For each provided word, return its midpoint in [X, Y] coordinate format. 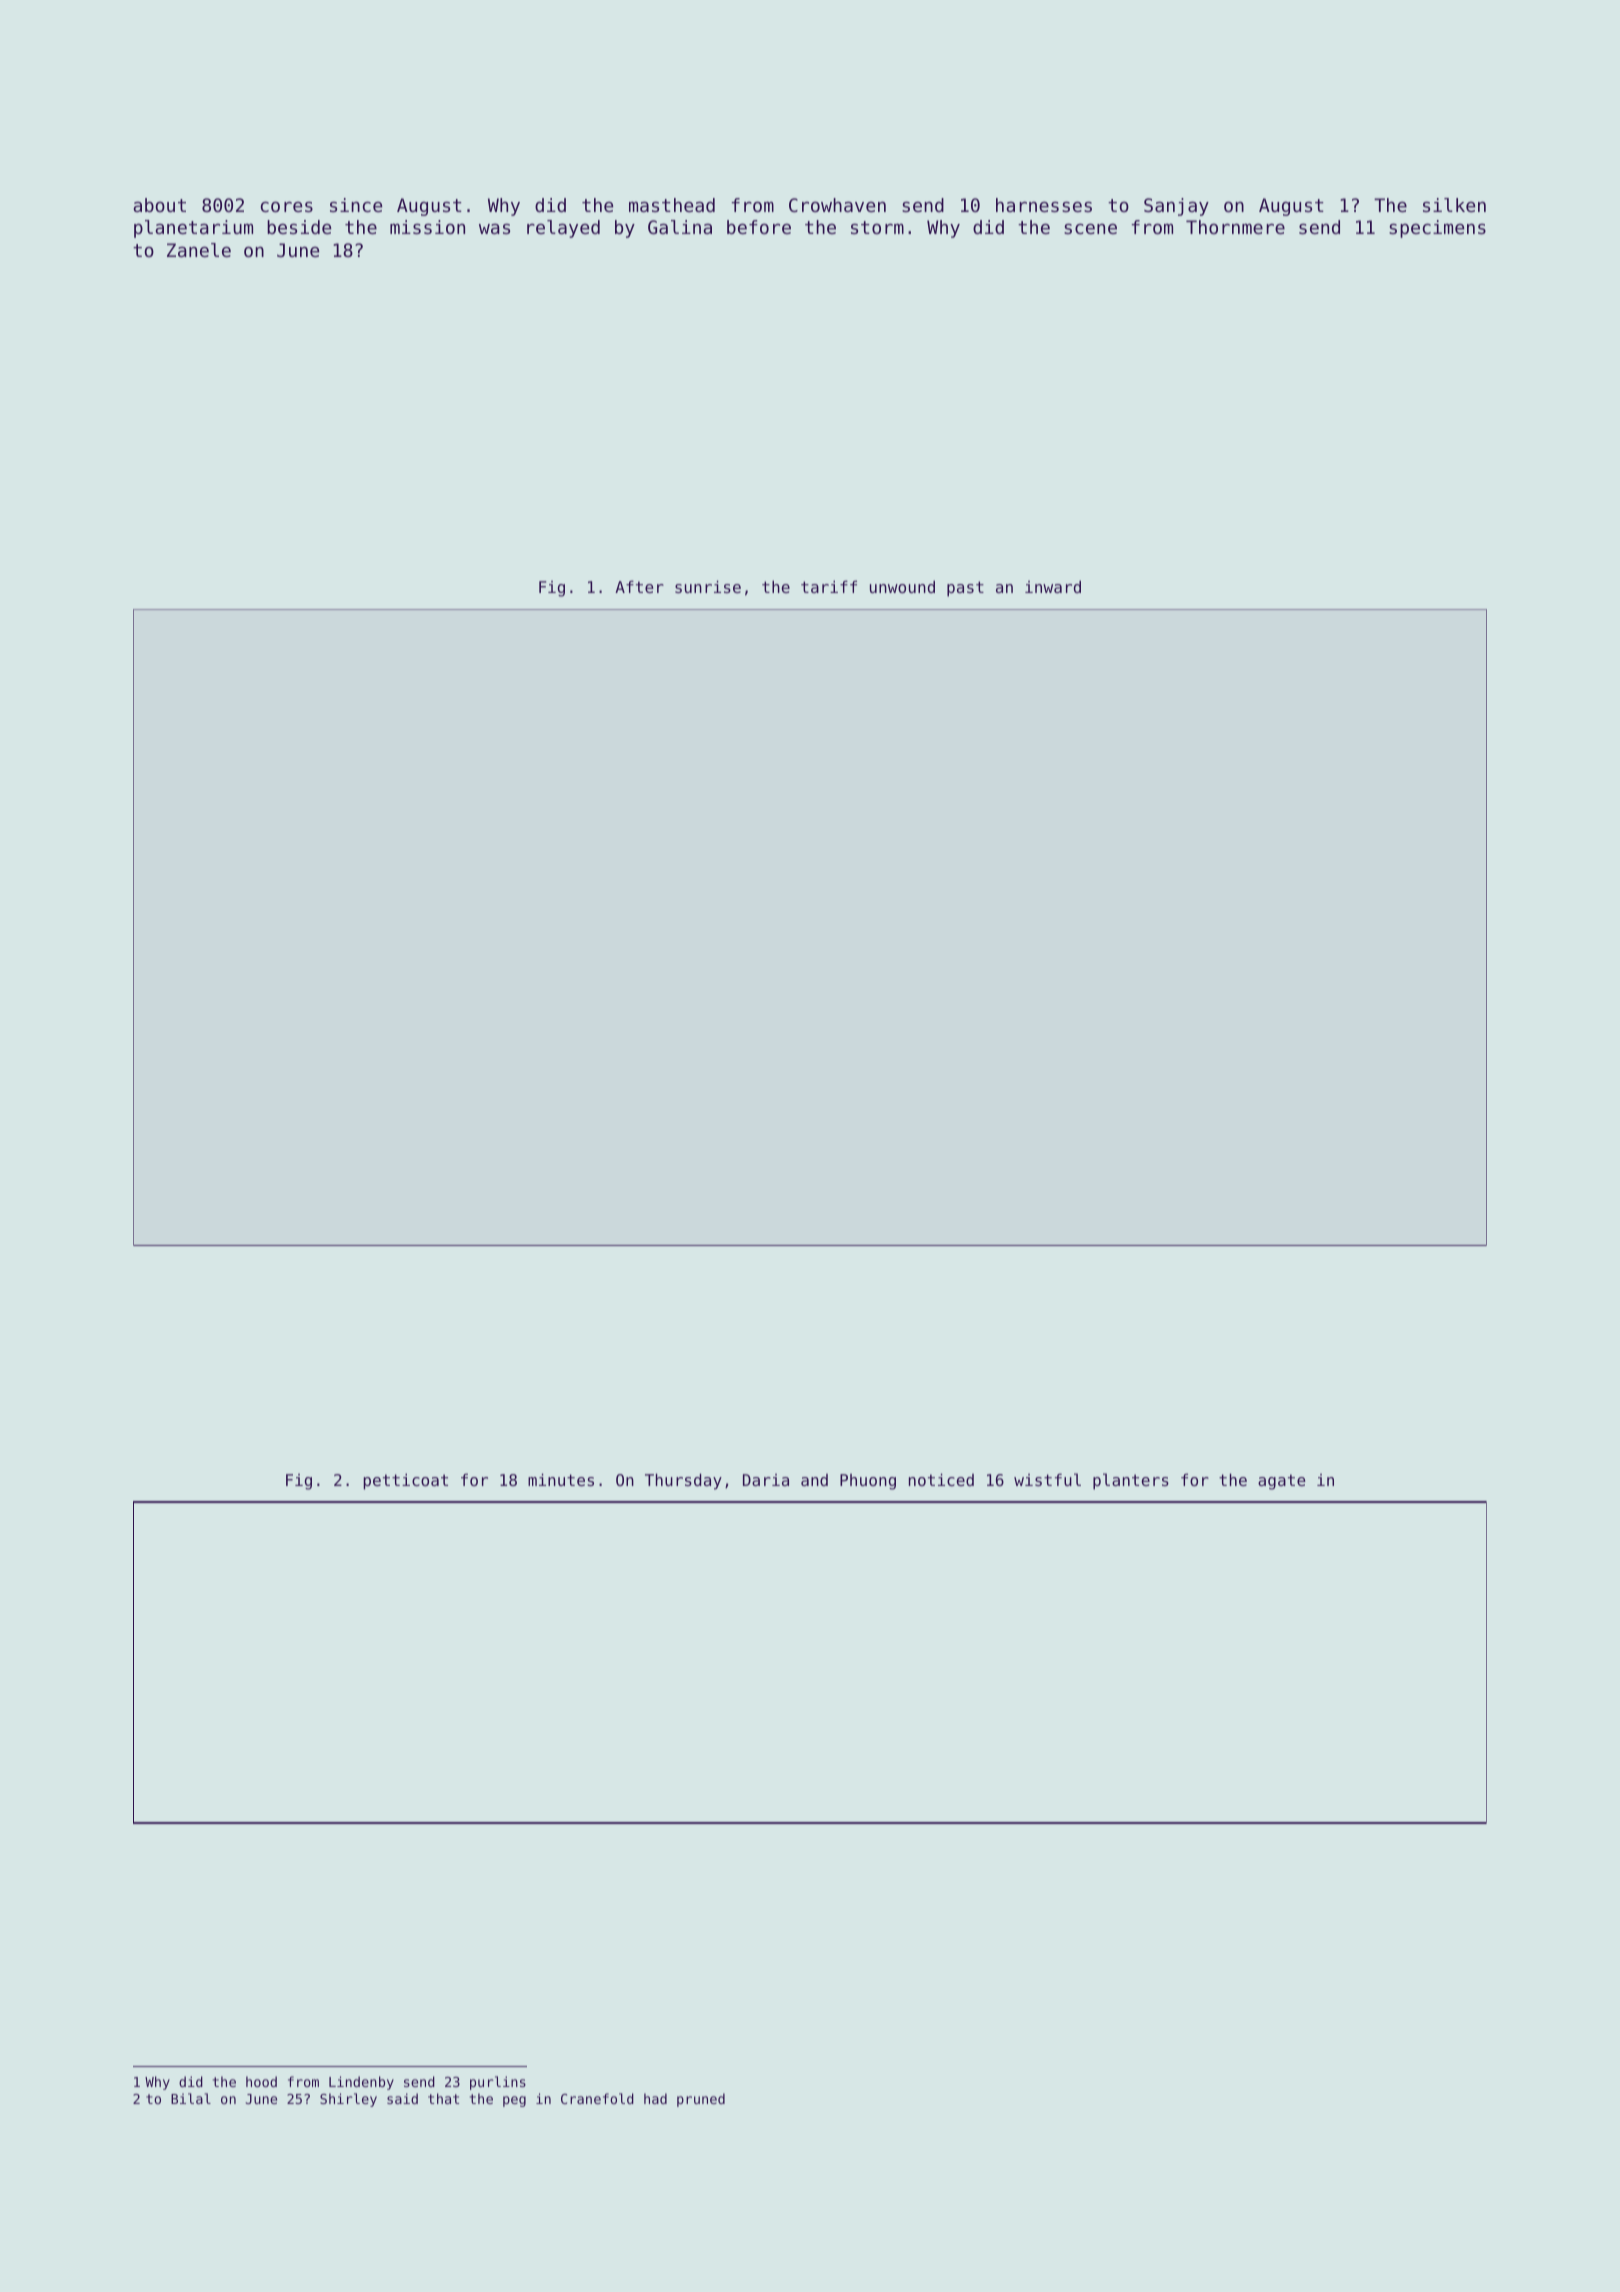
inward [1053, 586]
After [639, 586]
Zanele [199, 250]
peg [514, 2101]
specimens [1437, 229]
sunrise [708, 586]
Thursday [683, 1481]
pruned [701, 2100]
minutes [561, 1479]
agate [1282, 1482]
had [655, 2098]
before [759, 227]
